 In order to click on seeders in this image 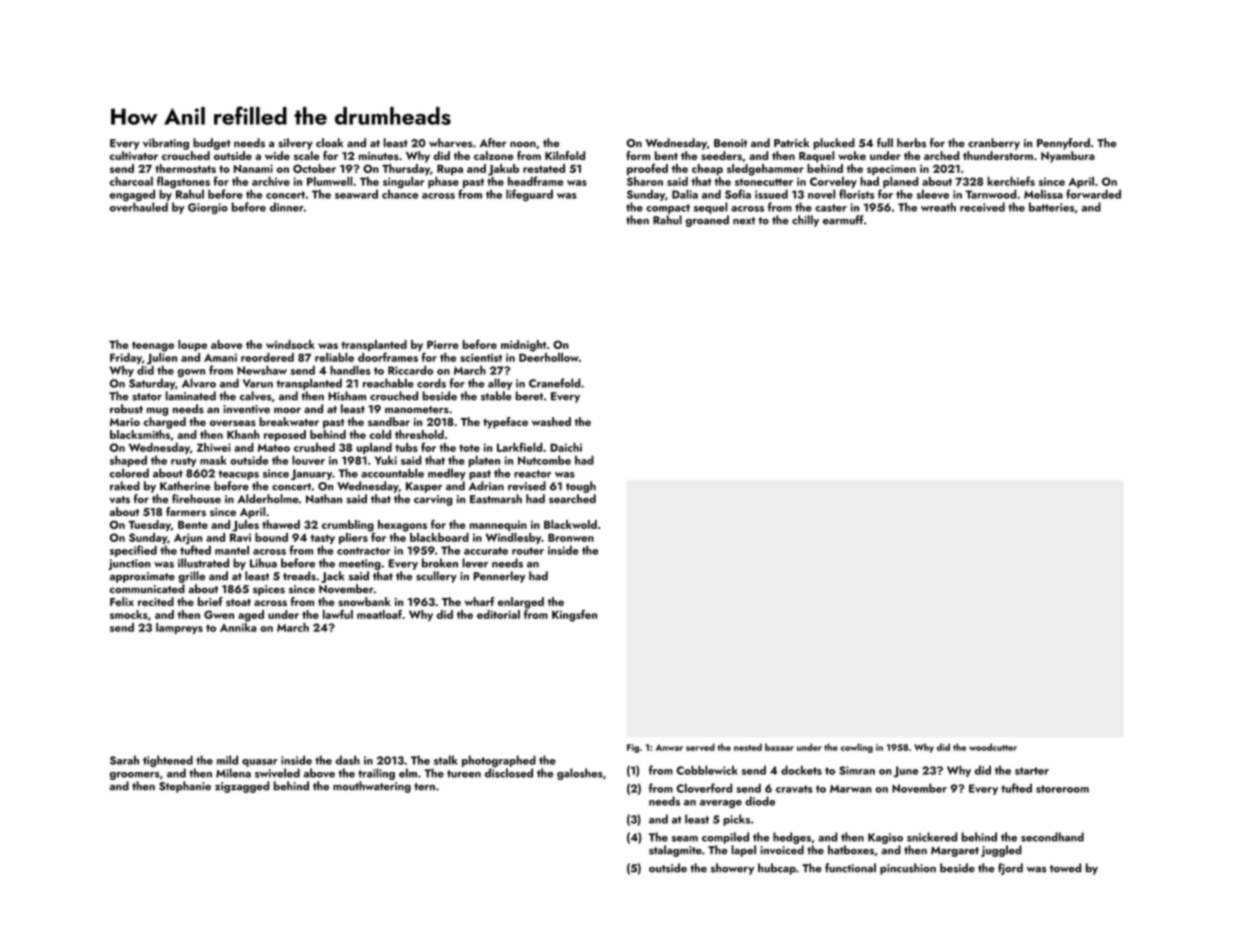, I will do `click(721, 155)`.
